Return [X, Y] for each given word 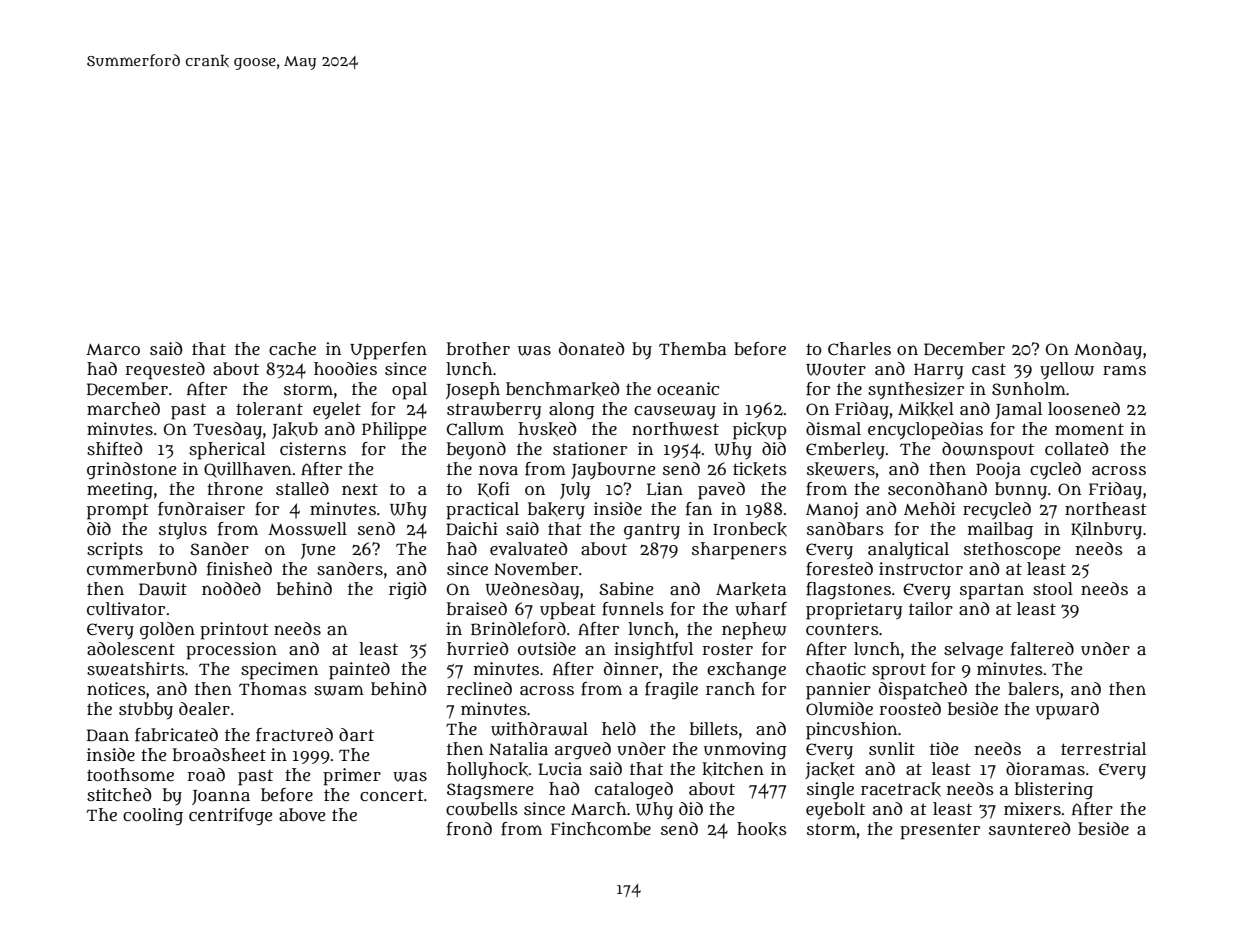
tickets [760, 469]
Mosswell [307, 529]
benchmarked [562, 389]
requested [165, 371]
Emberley [845, 450]
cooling [153, 817]
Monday [1108, 351]
